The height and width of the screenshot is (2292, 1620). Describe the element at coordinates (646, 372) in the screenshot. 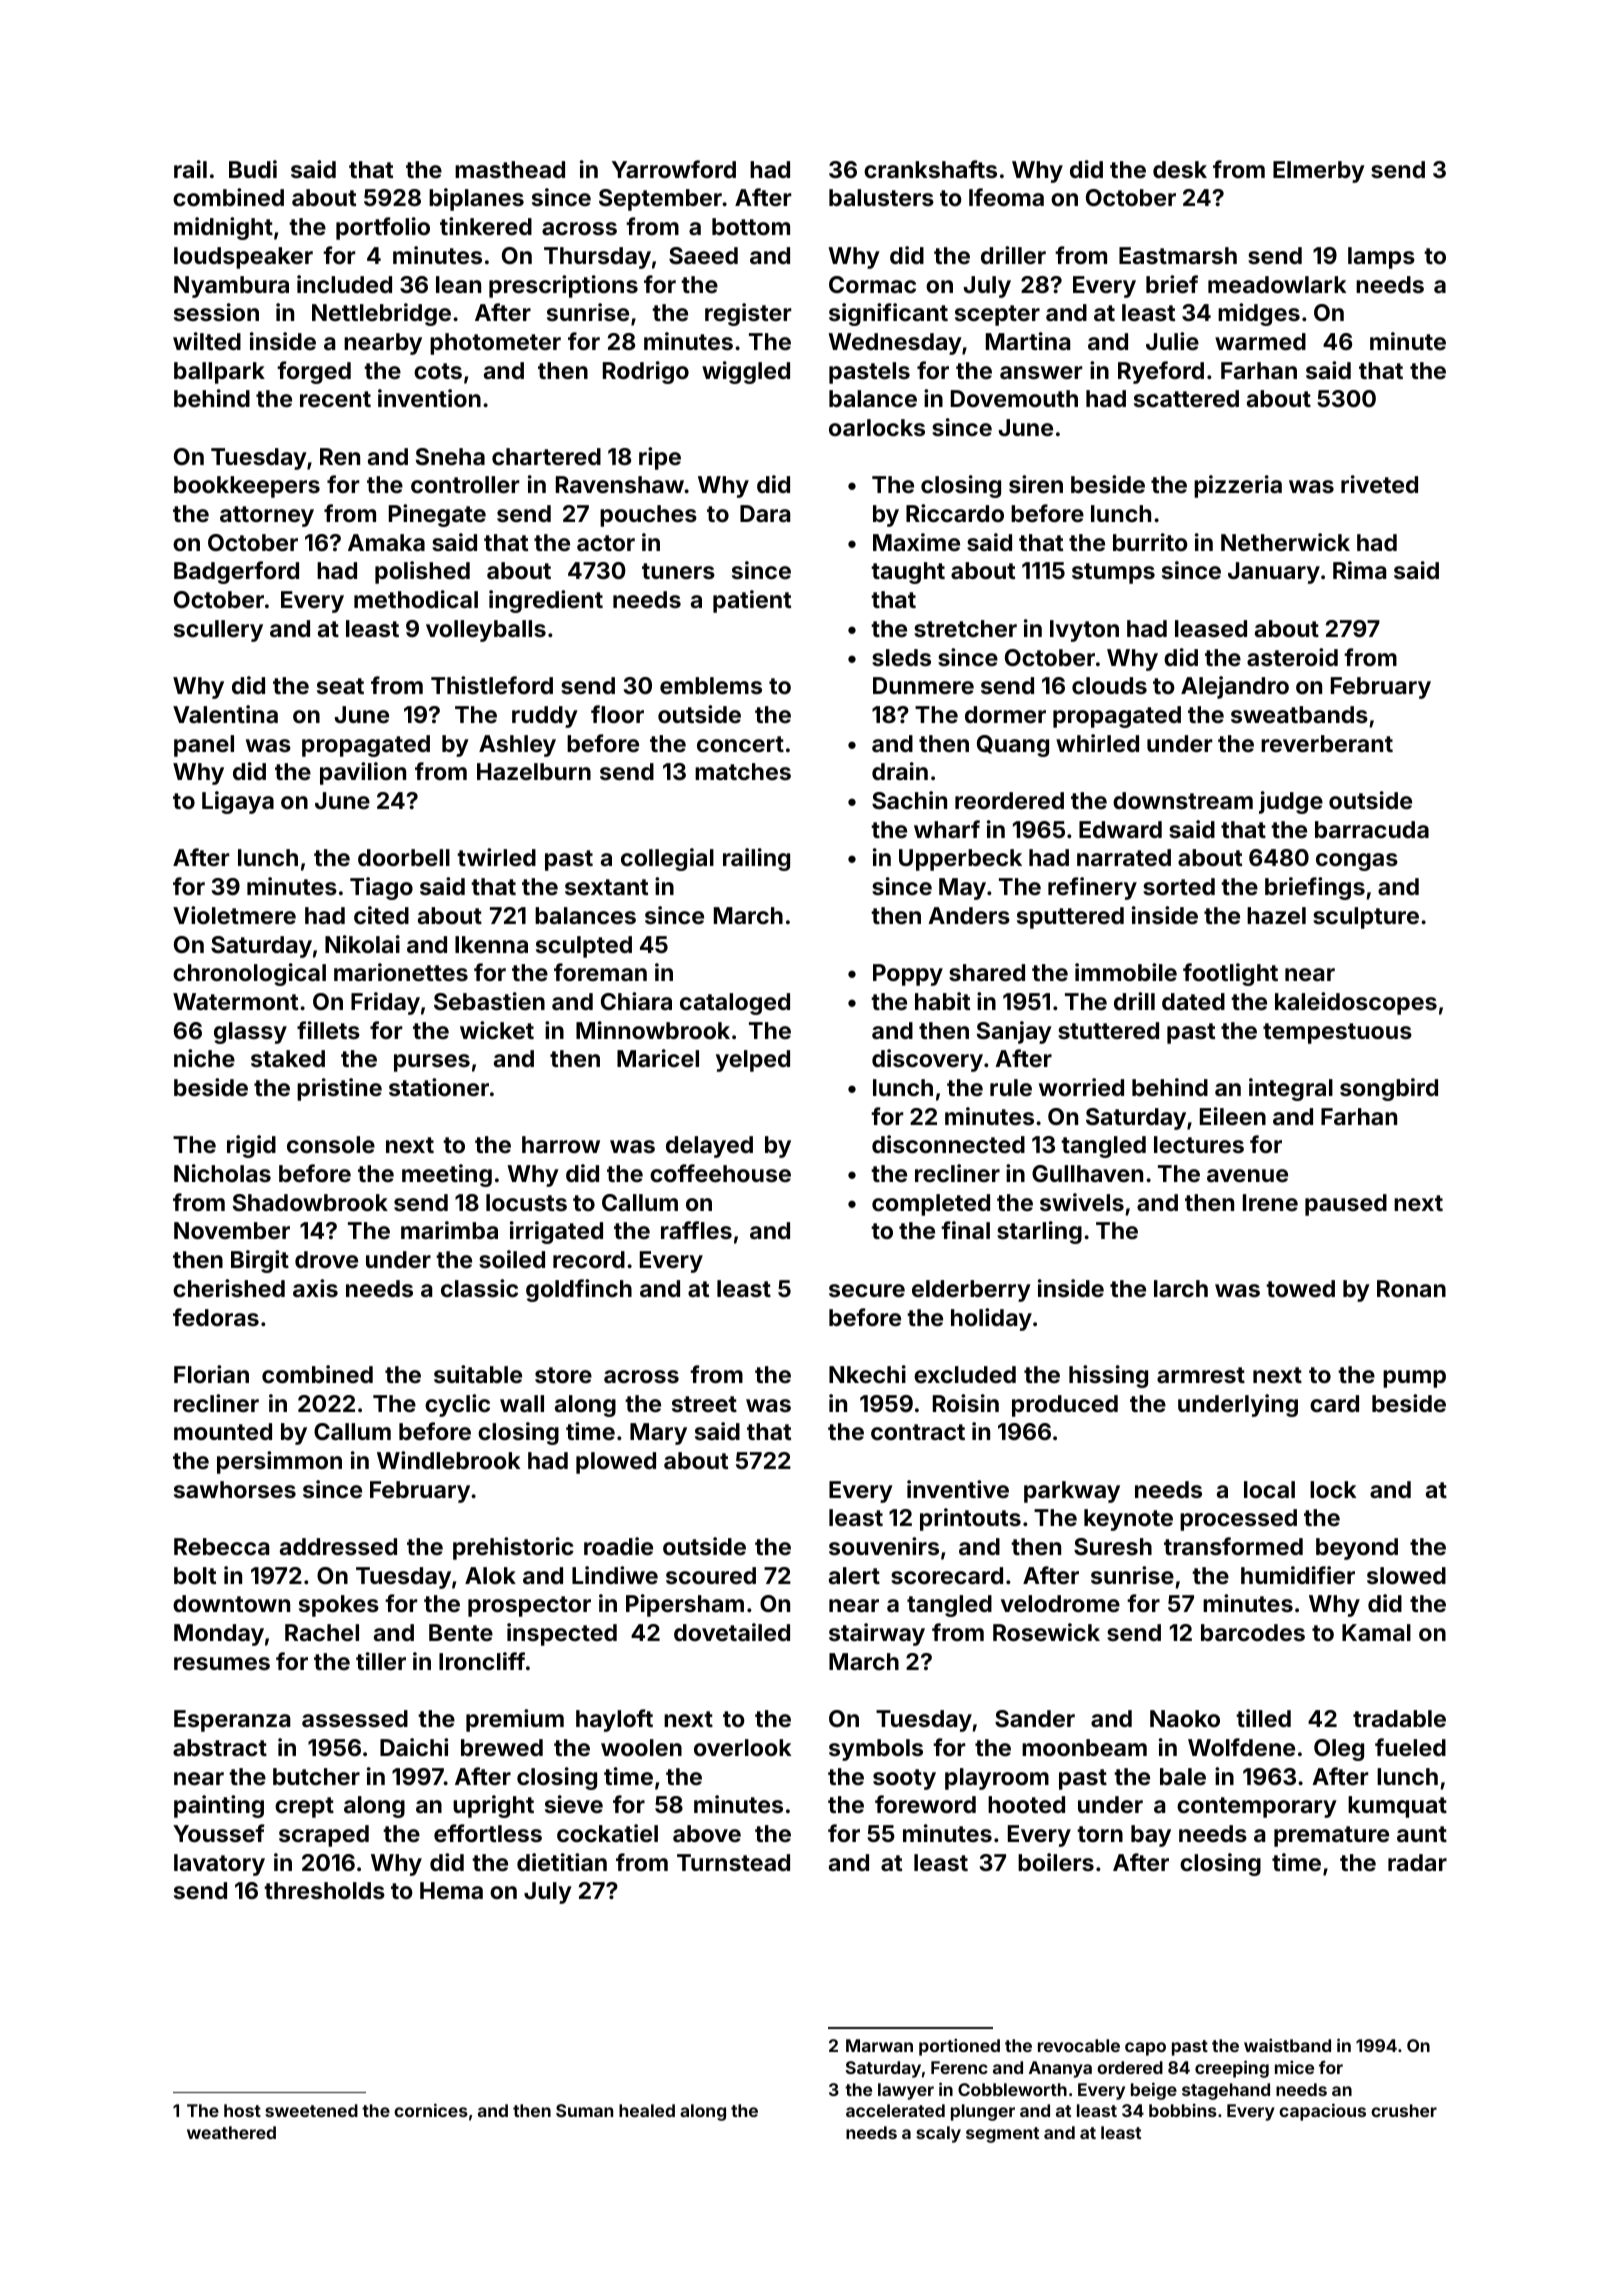

I see `Rodrigo` at that location.
